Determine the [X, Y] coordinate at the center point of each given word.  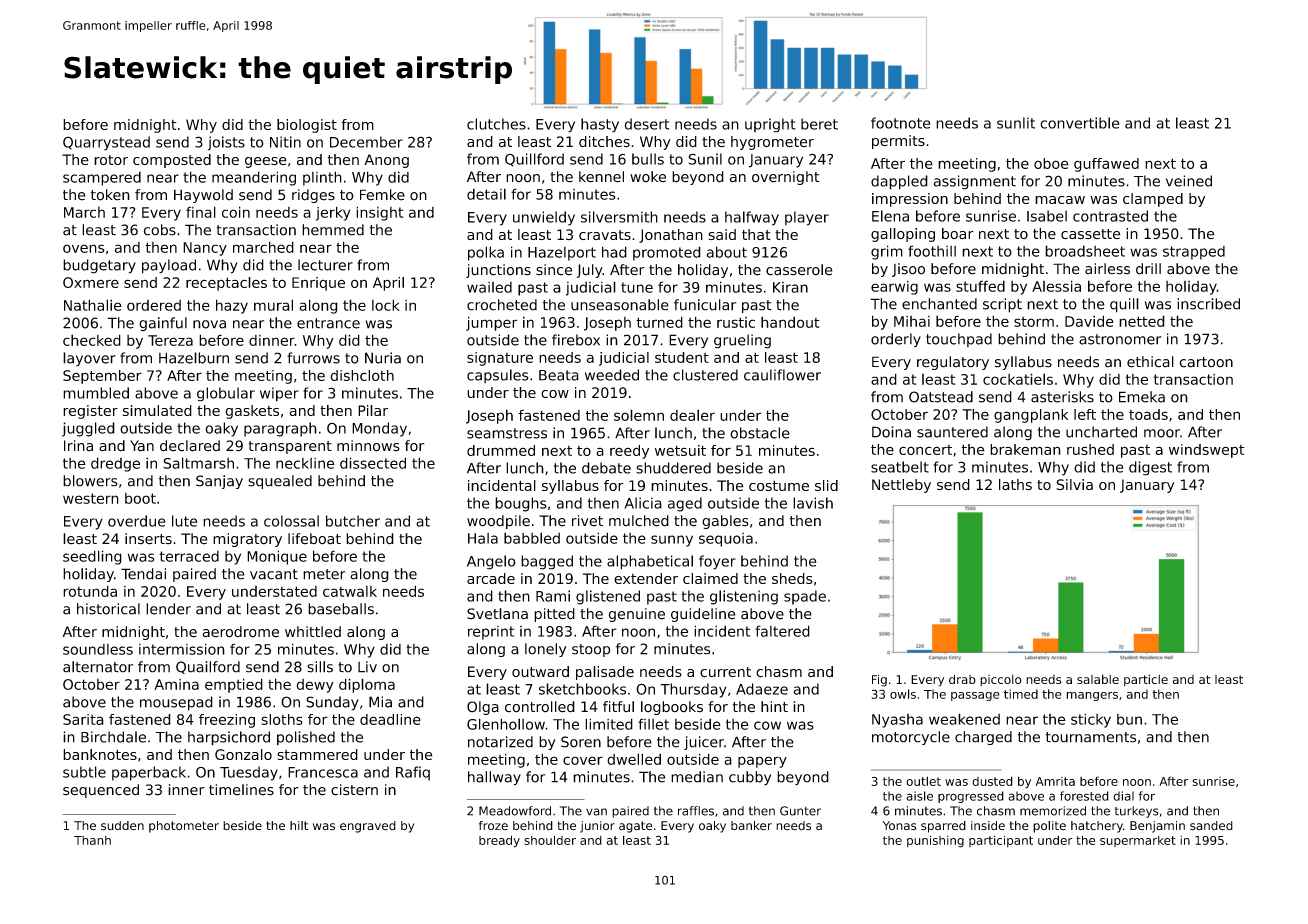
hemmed [333, 230]
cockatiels [1018, 379]
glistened [608, 597]
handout [790, 322]
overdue [137, 521]
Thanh [92, 840]
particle [1146, 680]
